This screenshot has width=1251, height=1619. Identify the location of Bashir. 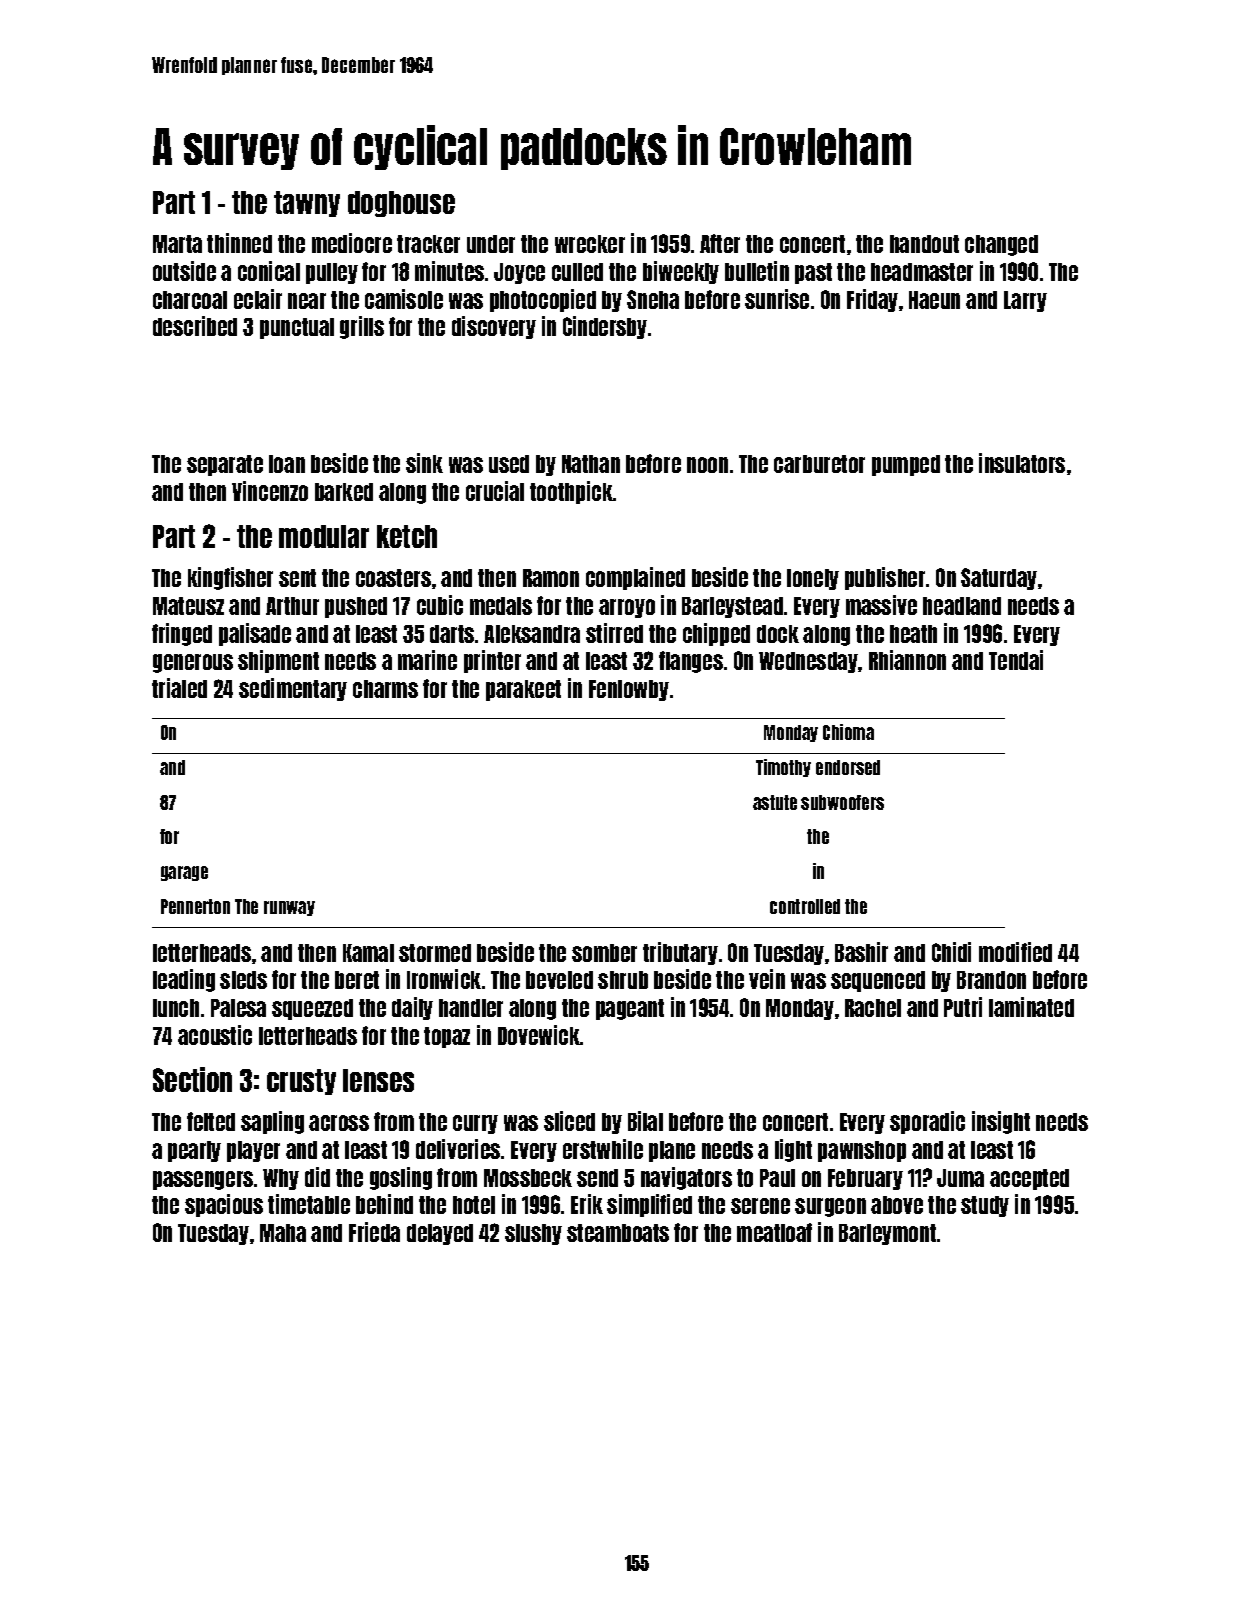
(861, 952).
